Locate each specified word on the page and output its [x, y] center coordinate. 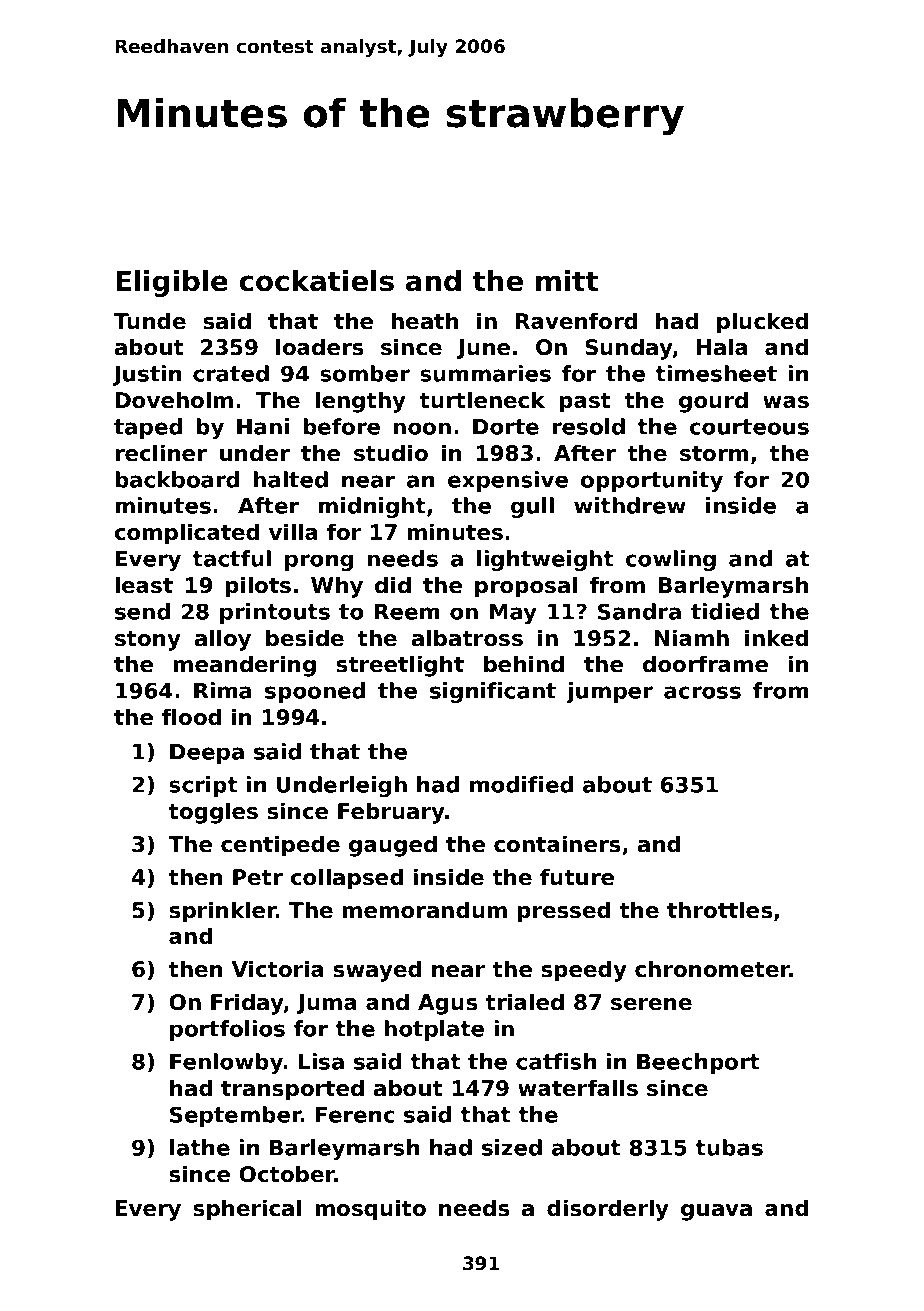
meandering [245, 666]
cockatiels [316, 281]
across [702, 692]
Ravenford [576, 321]
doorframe [705, 664]
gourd [713, 402]
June [483, 349]
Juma [327, 1004]
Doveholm [174, 400]
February [391, 813]
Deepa [207, 754]
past [585, 403]
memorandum [425, 910]
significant [493, 692]
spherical [247, 1210]
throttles [719, 910]
